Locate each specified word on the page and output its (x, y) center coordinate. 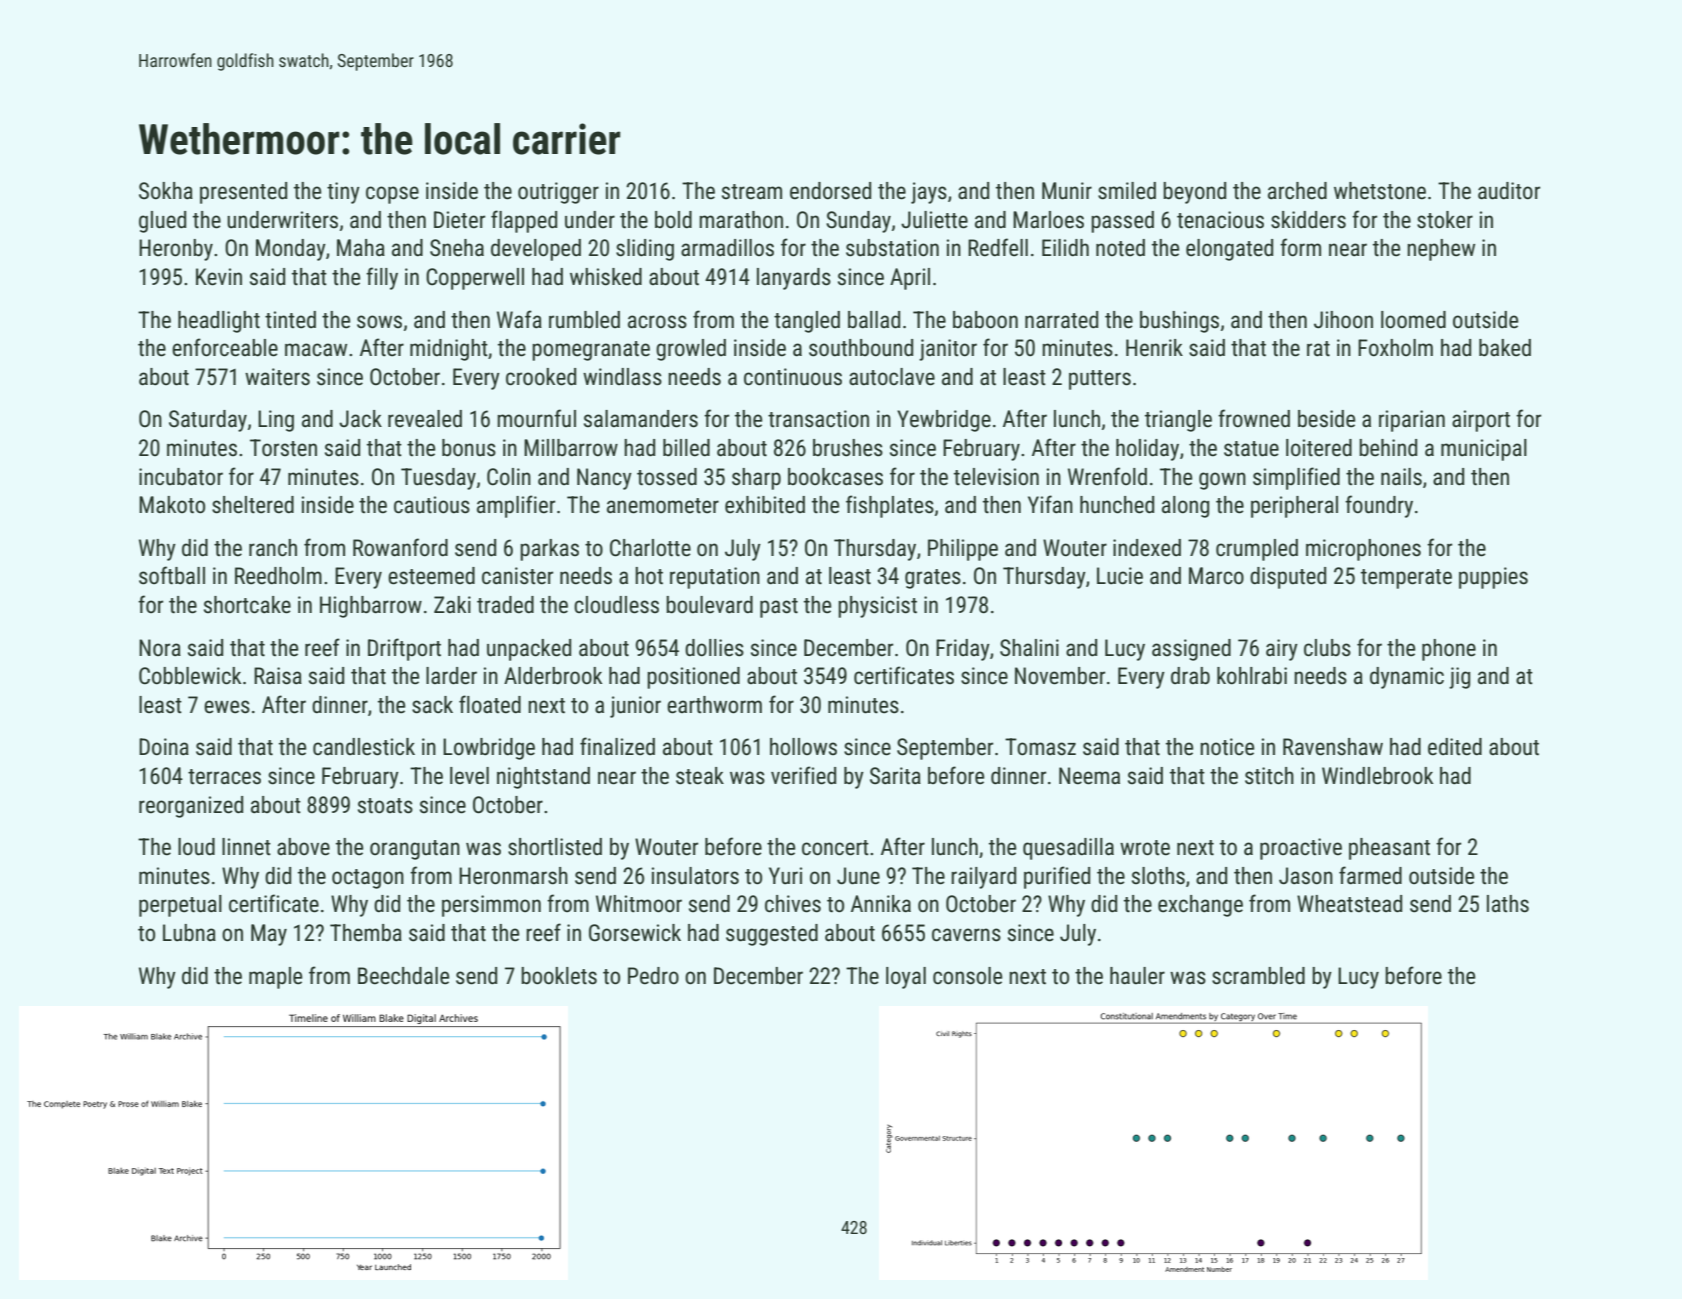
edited (1455, 747)
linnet (246, 847)
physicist (877, 607)
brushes (848, 448)
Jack (360, 419)
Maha (361, 248)
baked (1505, 348)
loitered (1319, 448)
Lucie (1120, 576)
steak (700, 776)
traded (505, 605)
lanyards (794, 279)
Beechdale (403, 976)
